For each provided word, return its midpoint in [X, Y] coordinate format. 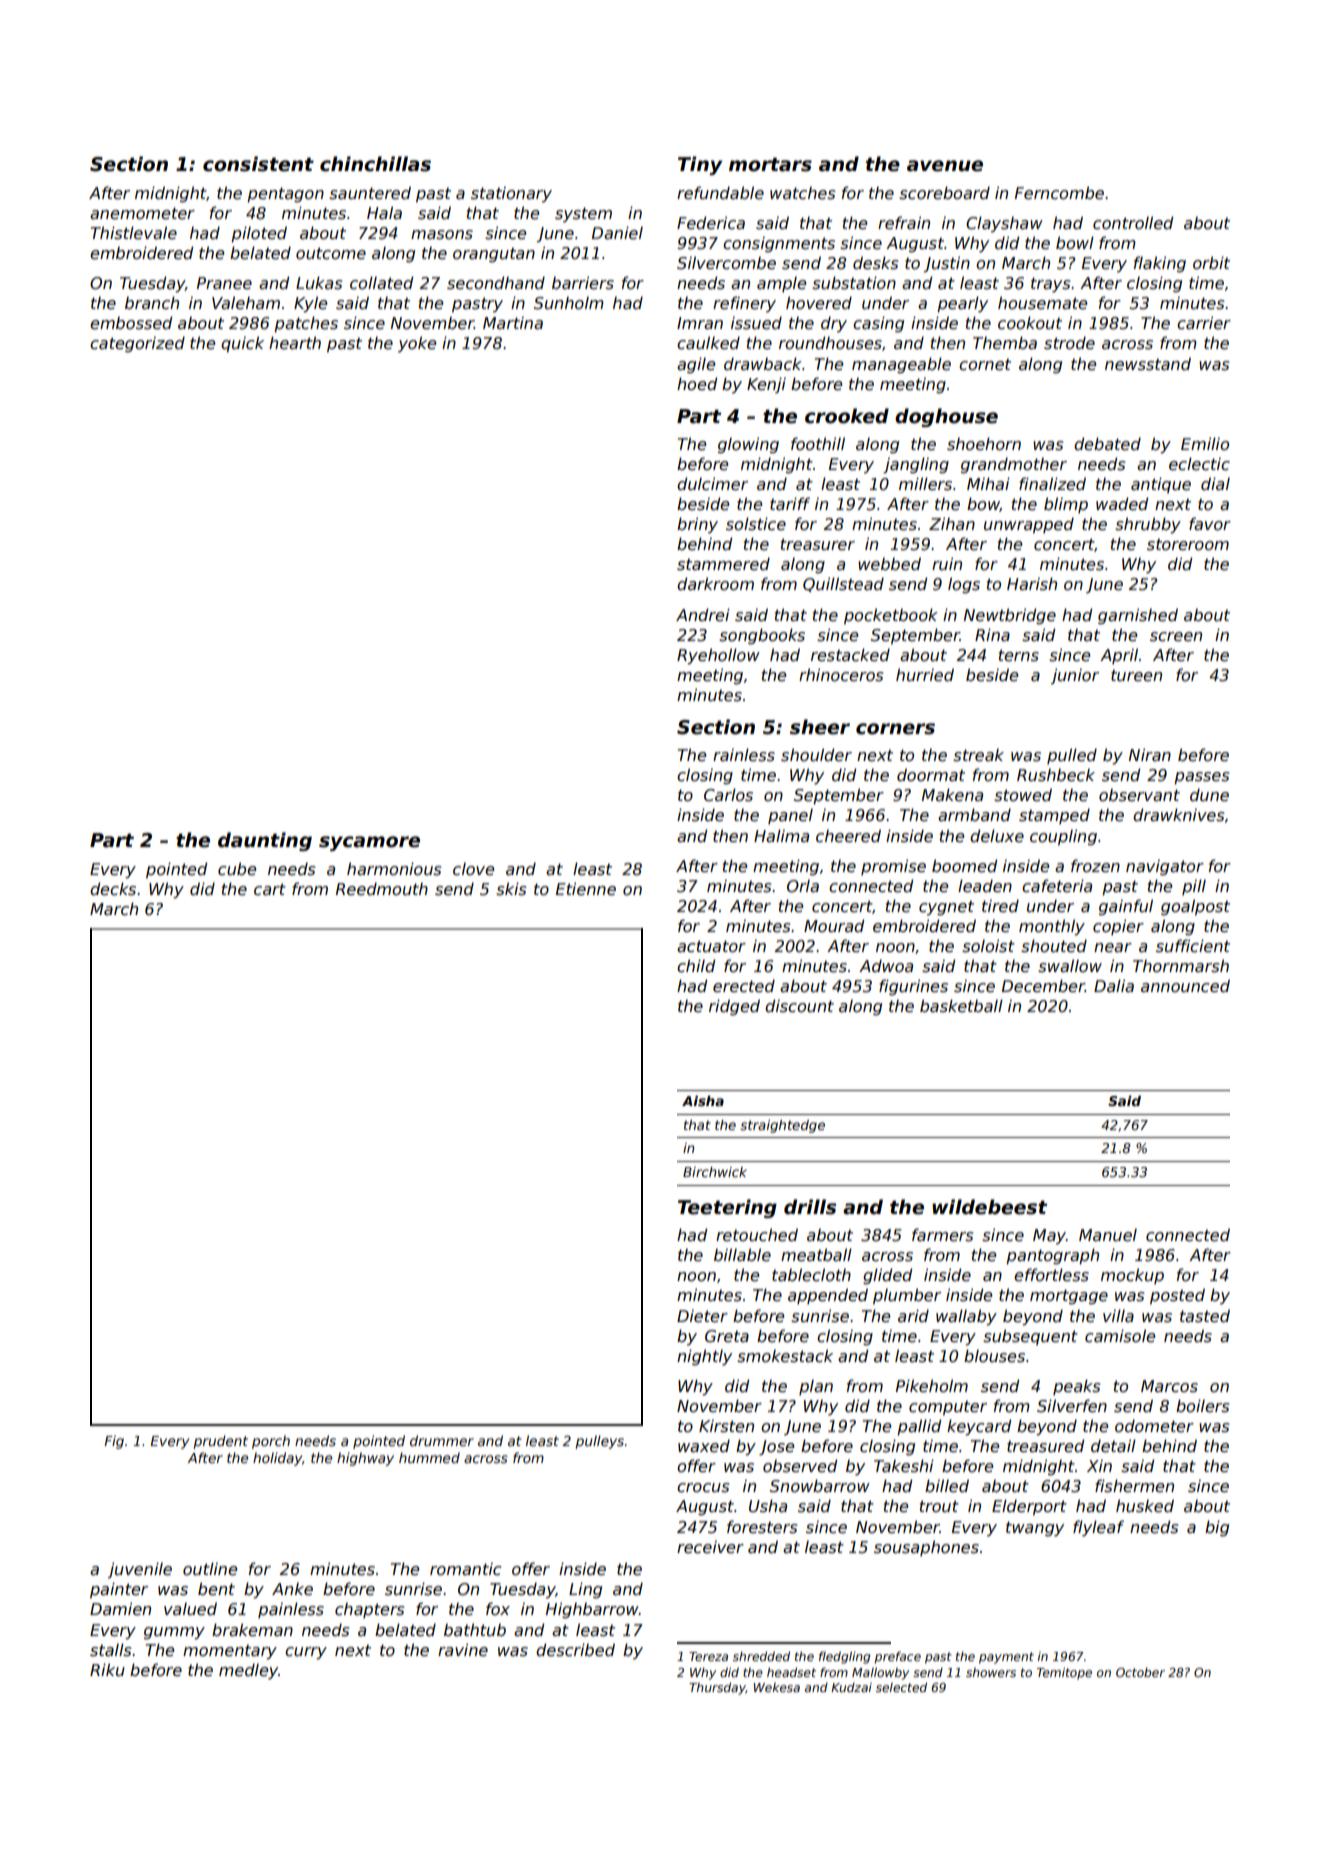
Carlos [728, 795]
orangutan [494, 255]
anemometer [142, 213]
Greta [727, 1336]
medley [248, 1671]
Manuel [1108, 1235]
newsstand [1148, 364]
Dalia [1114, 985]
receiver [710, 1547]
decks [113, 889]
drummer [442, 1440]
